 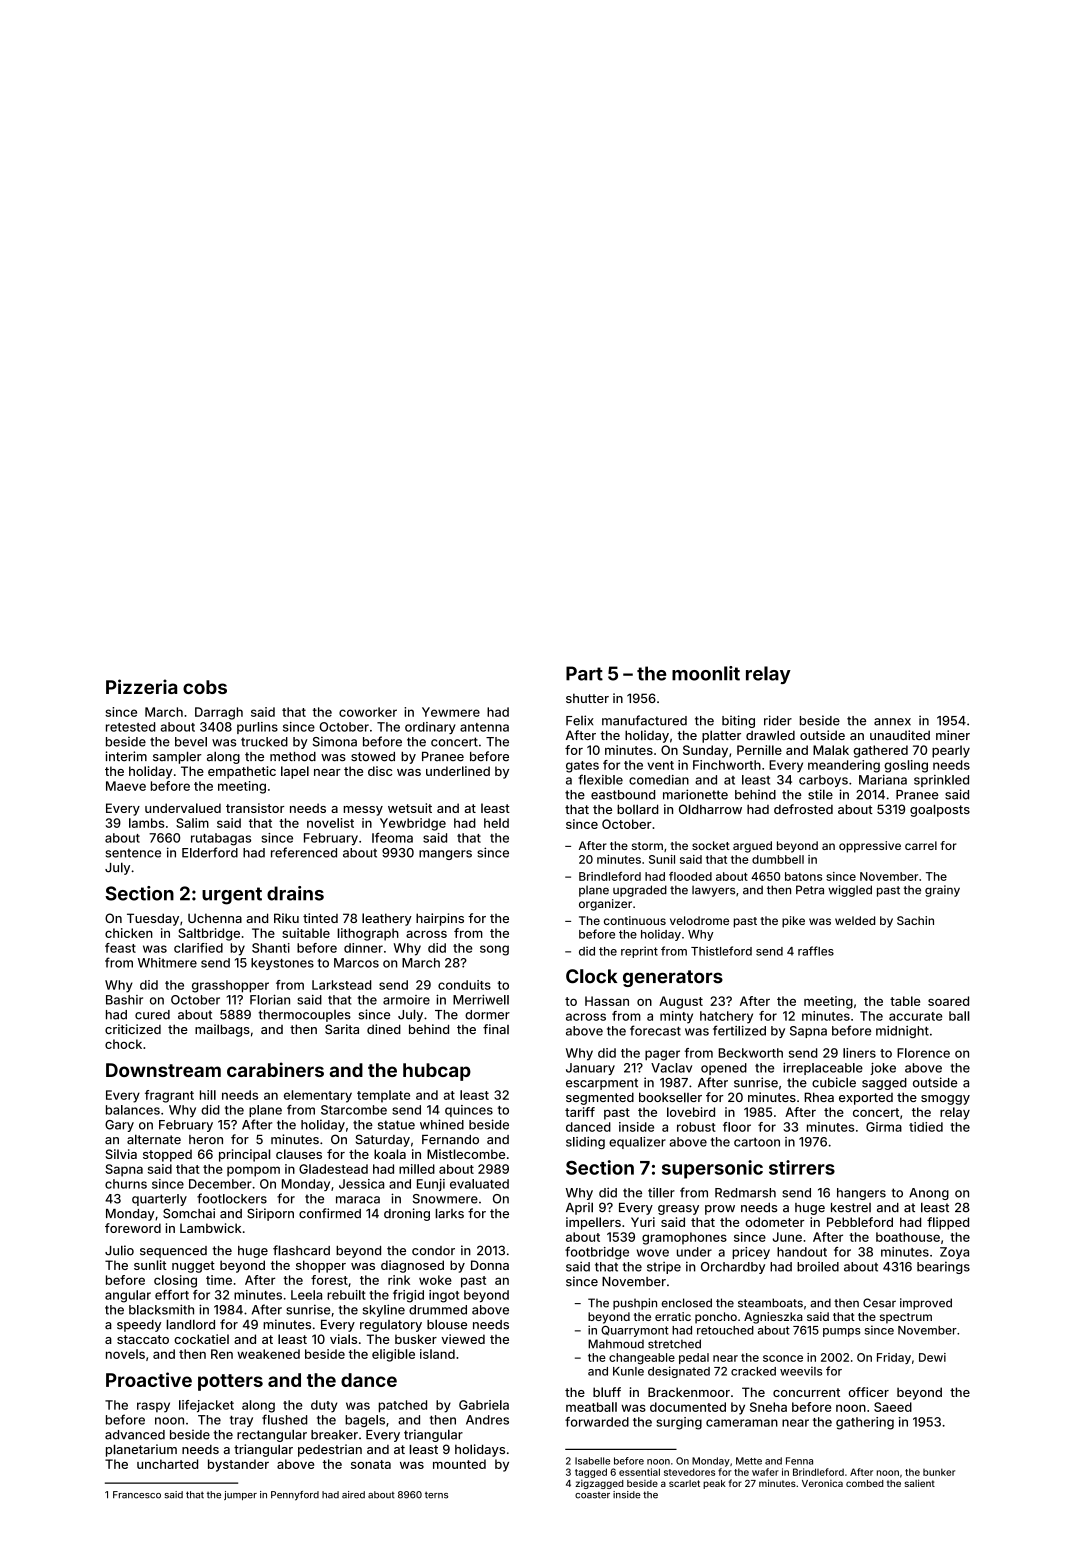 What do you see at coordinates (584, 673) in the screenshot?
I see `Part` at bounding box center [584, 673].
